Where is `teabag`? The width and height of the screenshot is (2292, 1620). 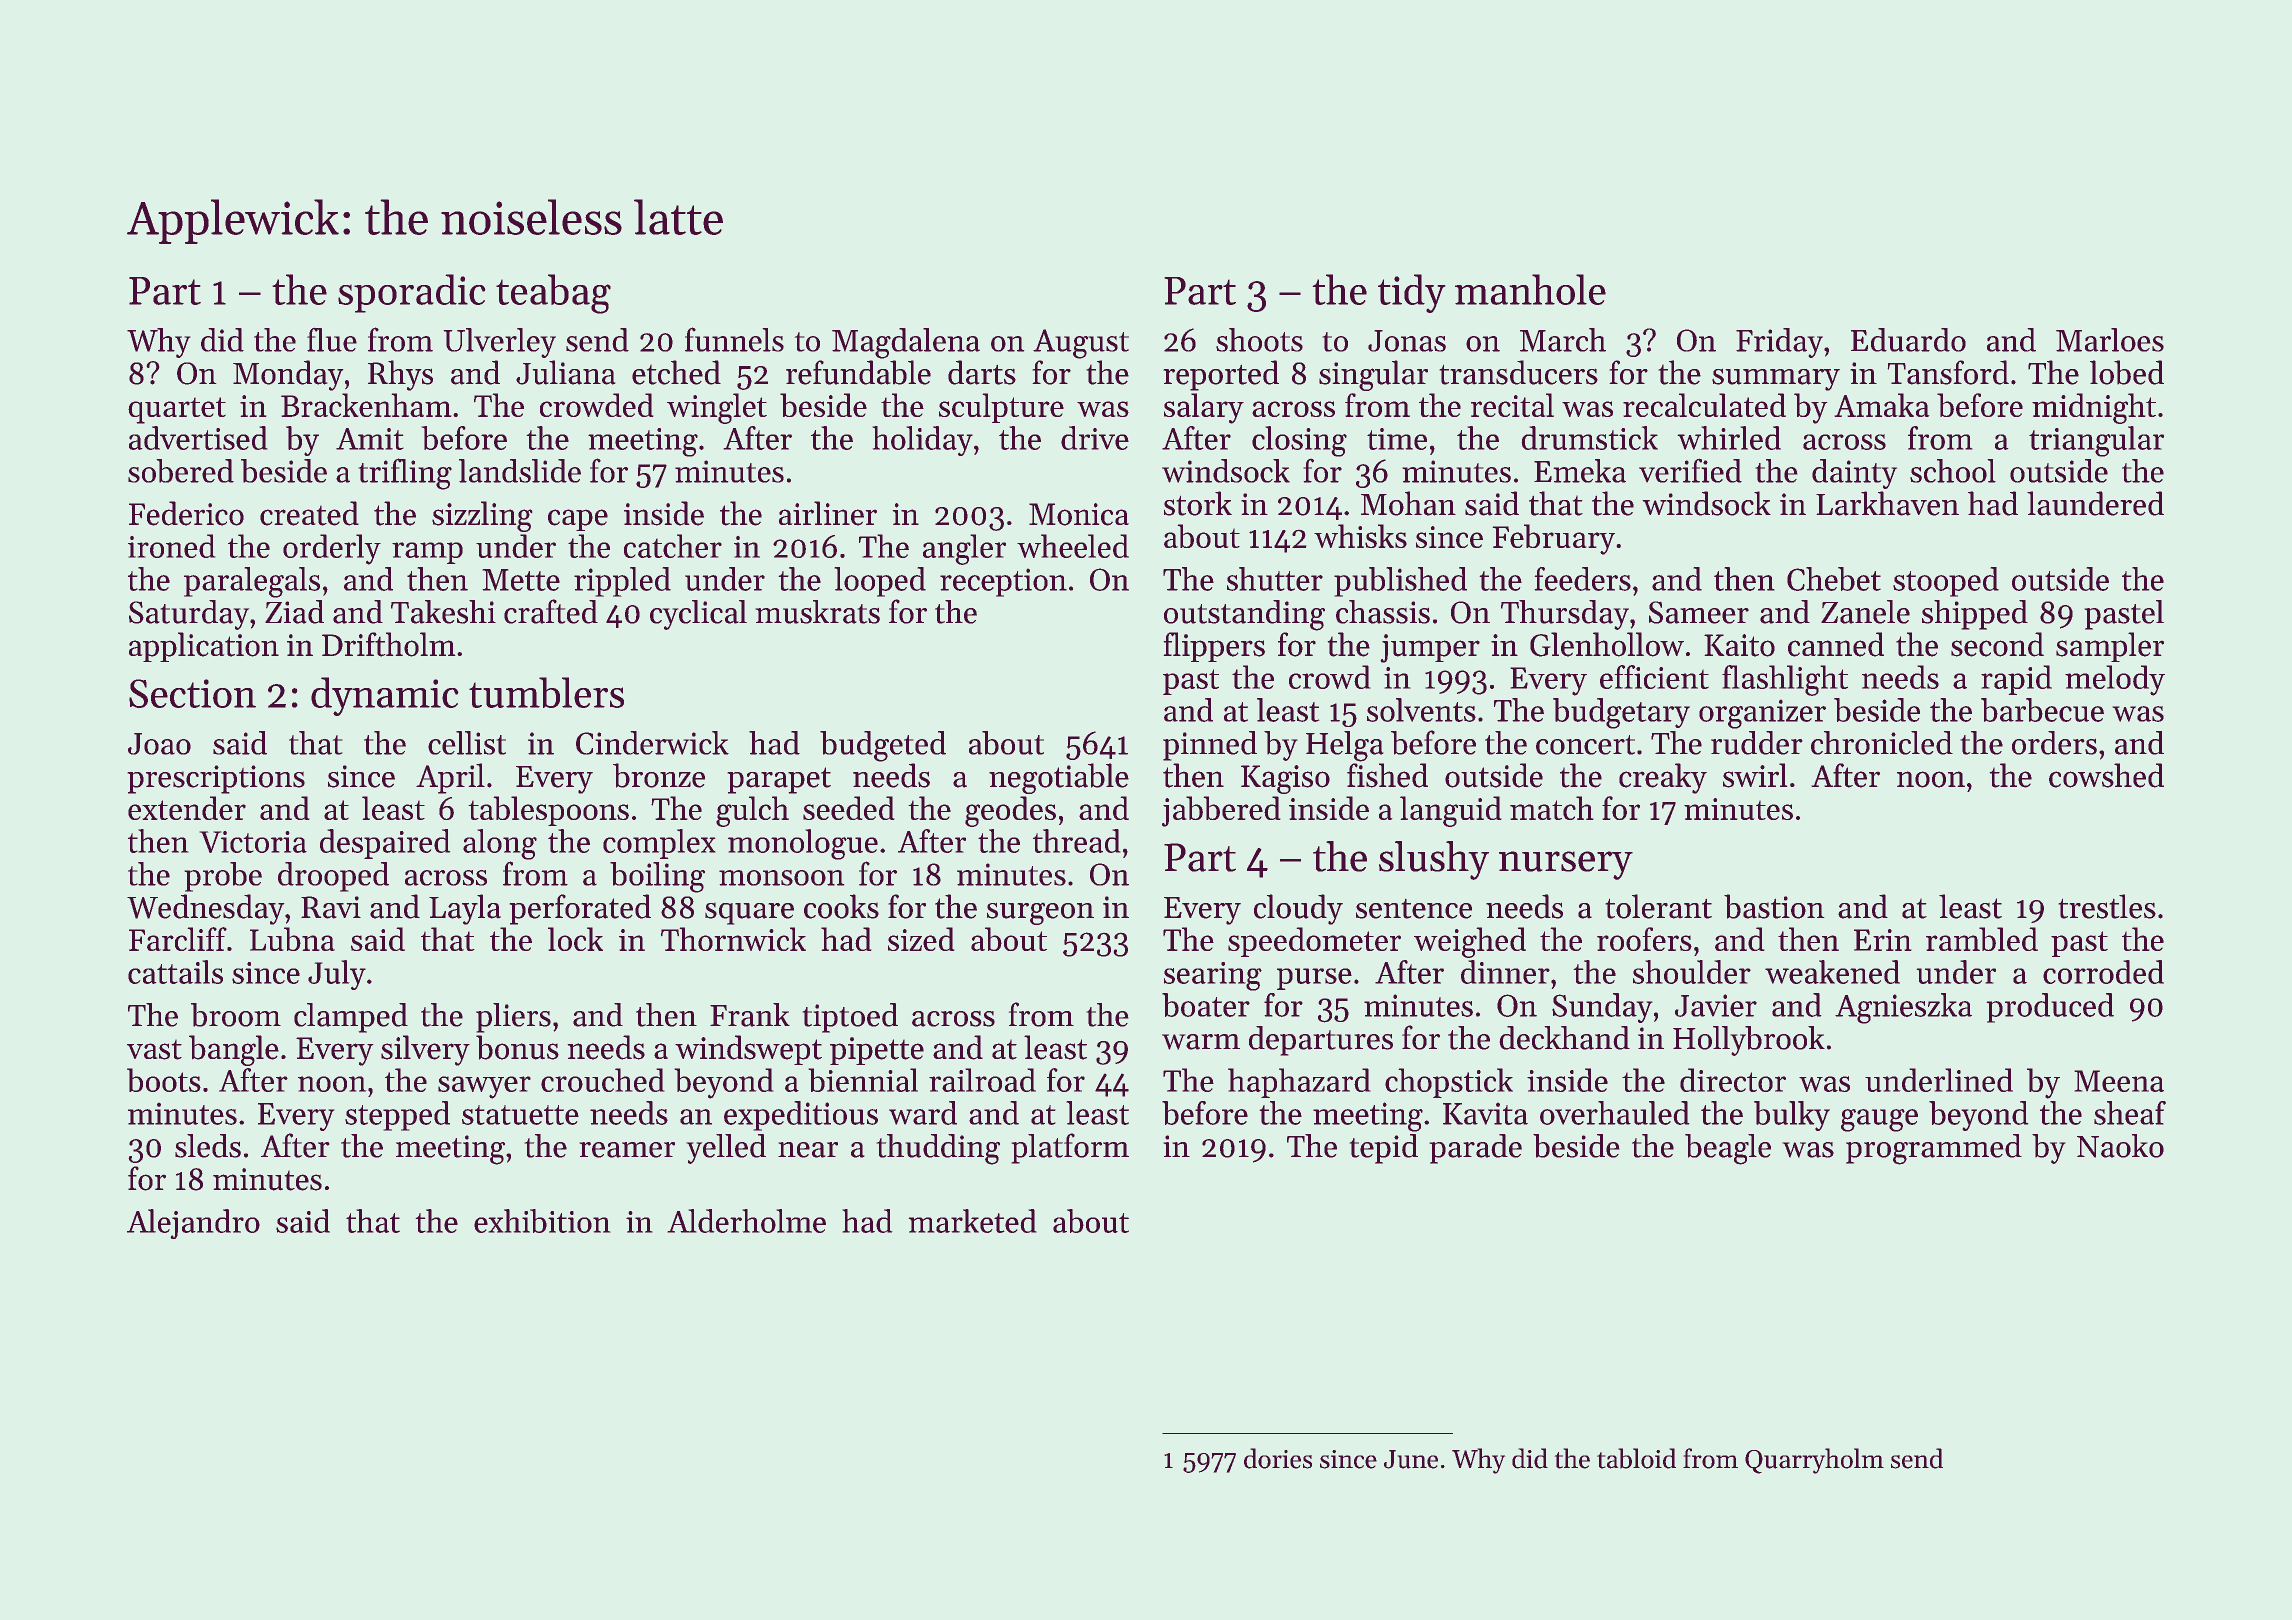 teabag is located at coordinates (553, 294).
